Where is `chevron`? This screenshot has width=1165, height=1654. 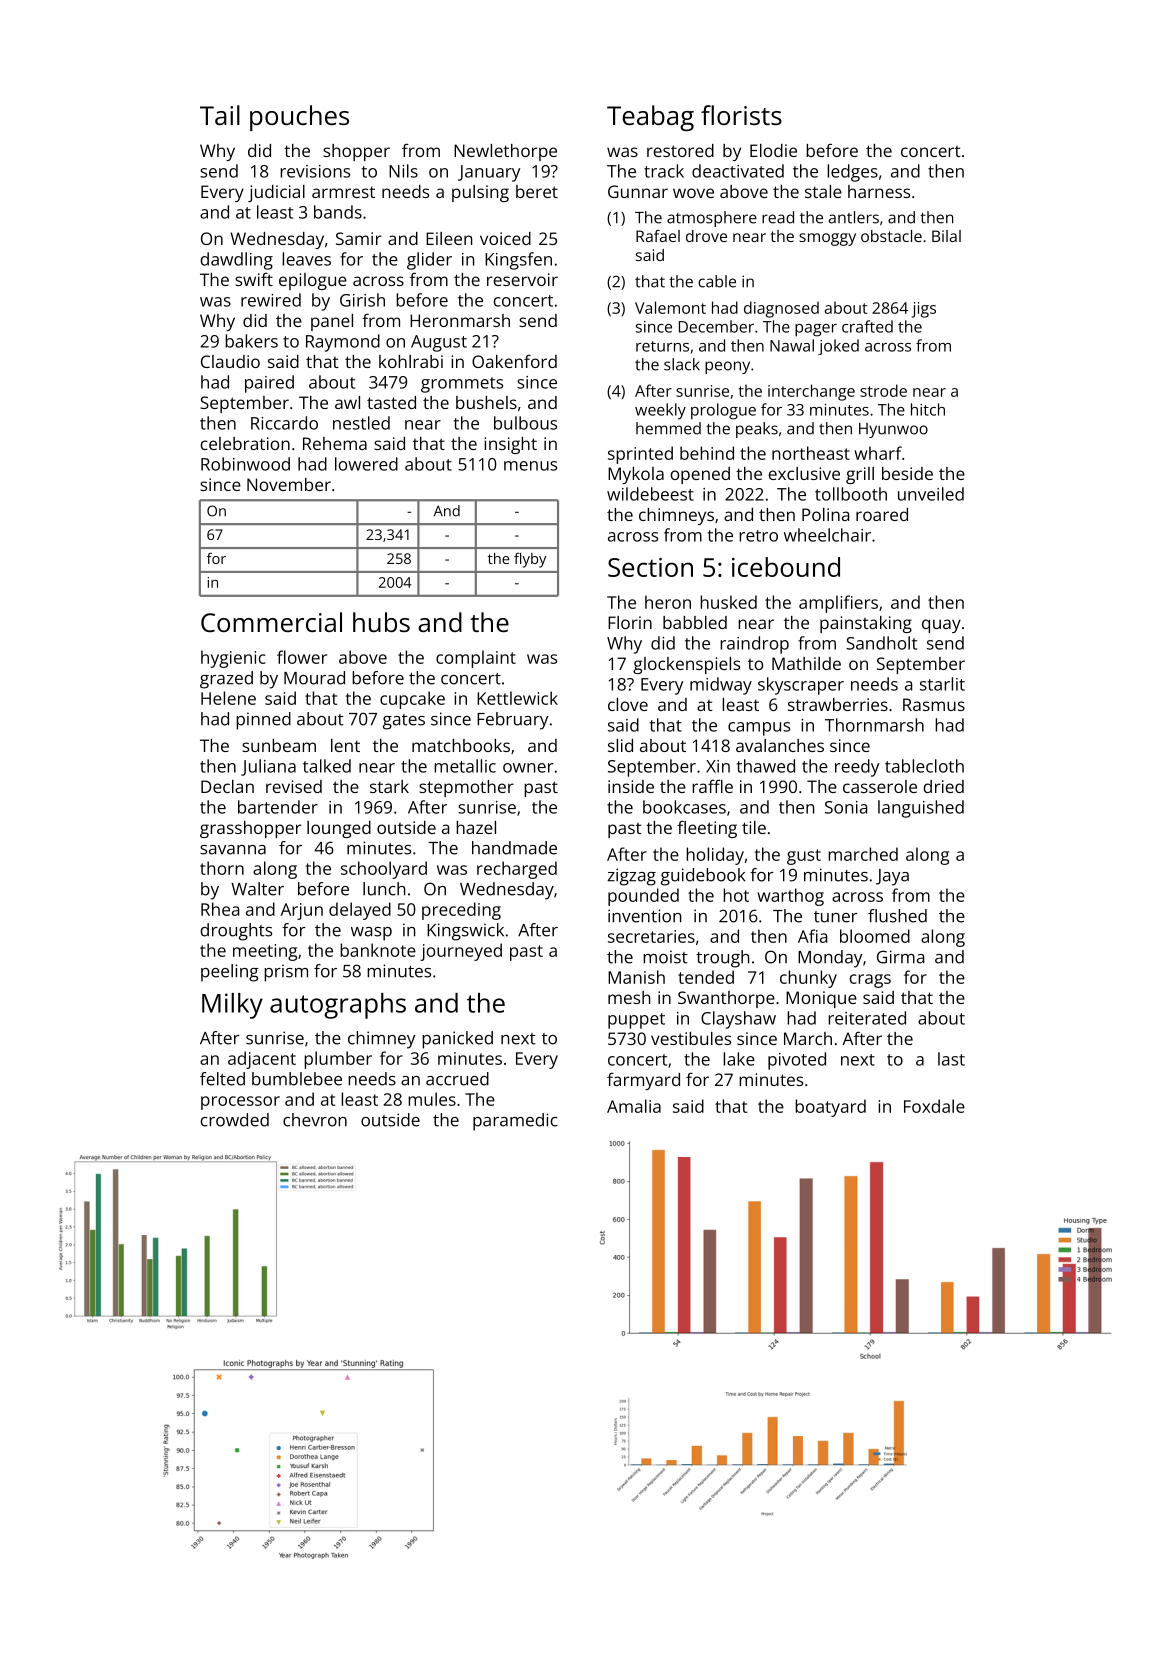 chevron is located at coordinates (315, 1120).
